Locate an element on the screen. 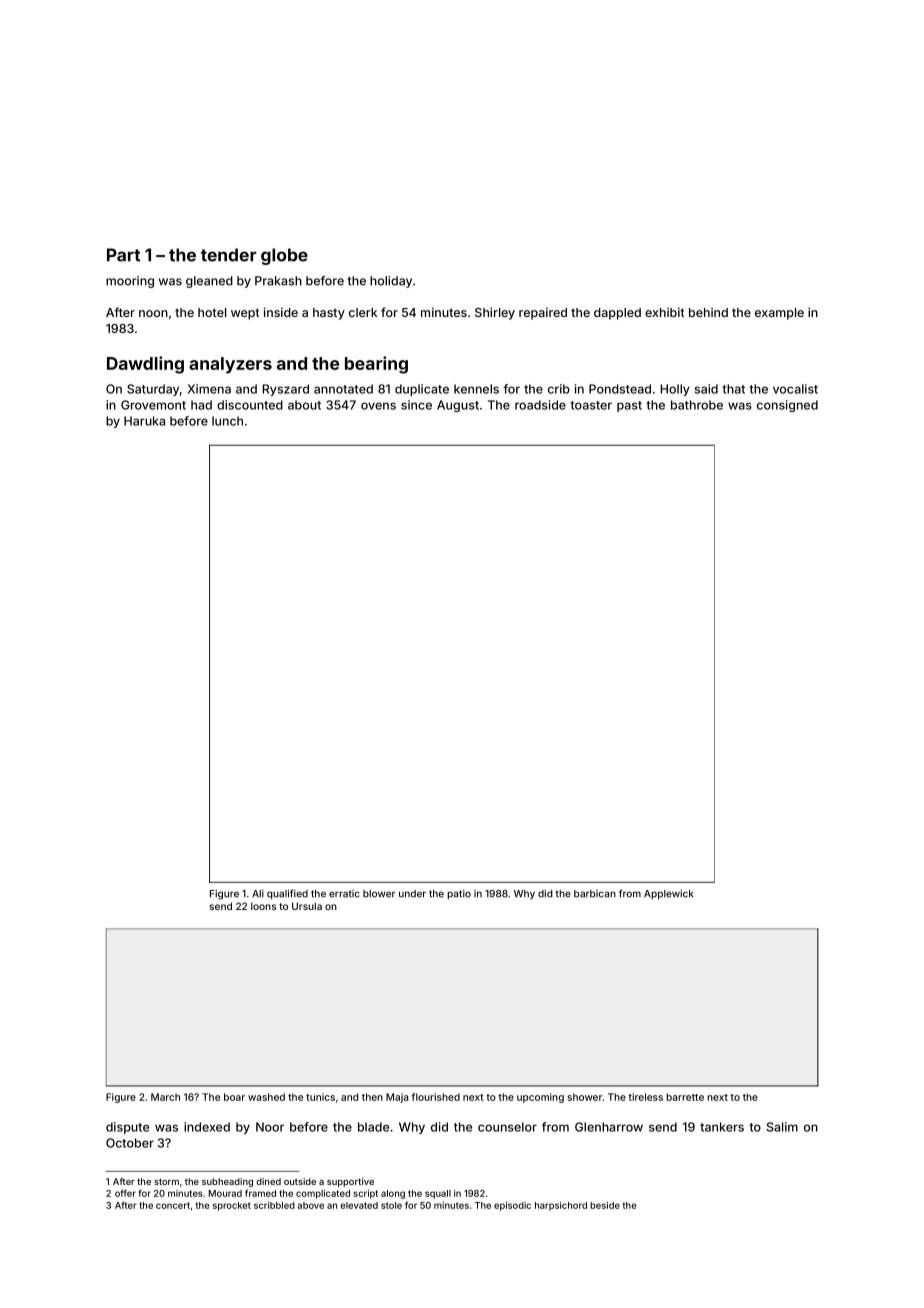 The width and height of the screenshot is (924, 1308). behind is located at coordinates (708, 312).
